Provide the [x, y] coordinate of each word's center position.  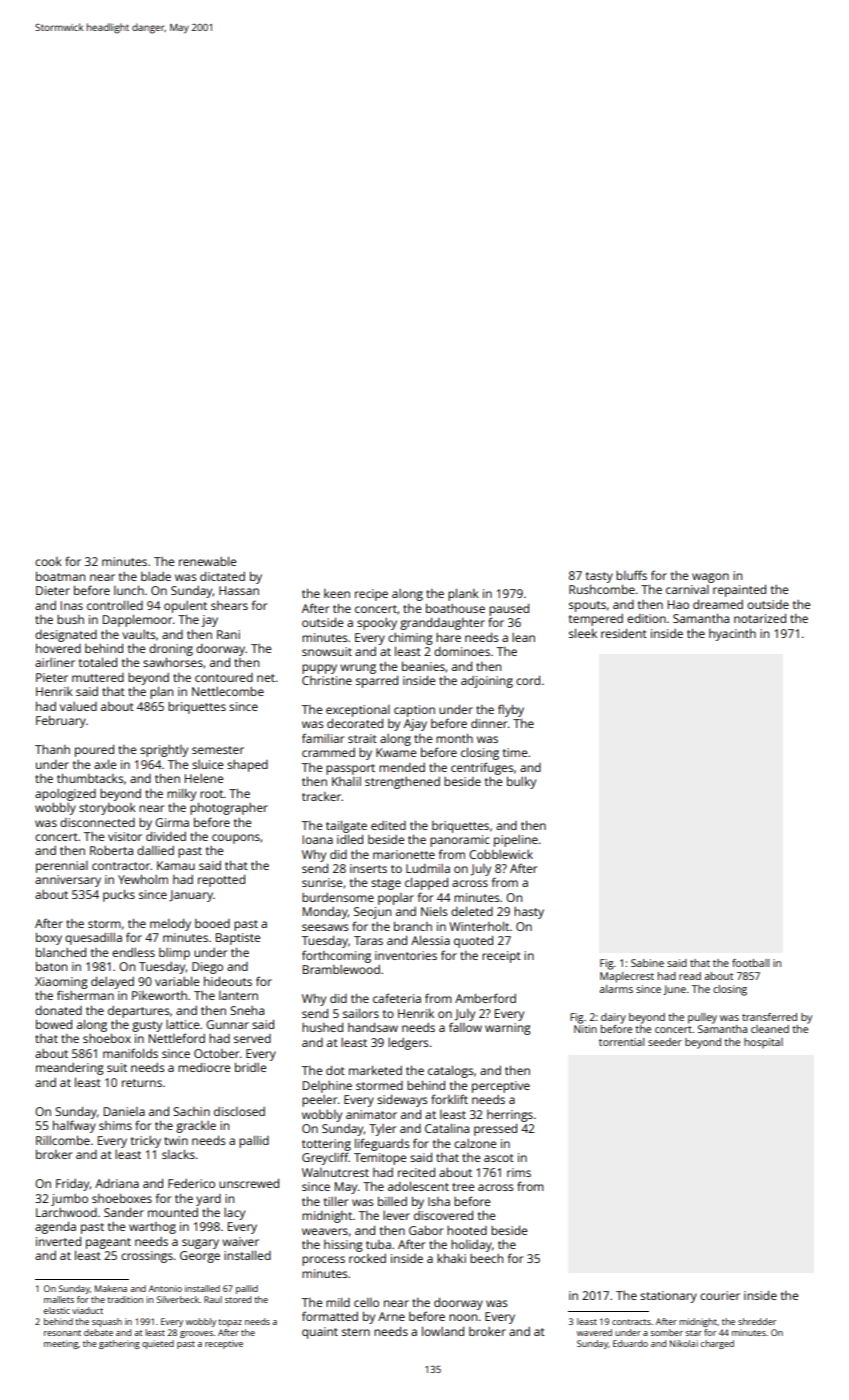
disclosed [239, 1111]
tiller [336, 1201]
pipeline [516, 841]
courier [720, 1295]
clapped [426, 883]
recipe [371, 595]
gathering [119, 1344]
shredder [757, 1321]
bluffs [631, 575]
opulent [185, 607]
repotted [221, 881]
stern [356, 1332]
